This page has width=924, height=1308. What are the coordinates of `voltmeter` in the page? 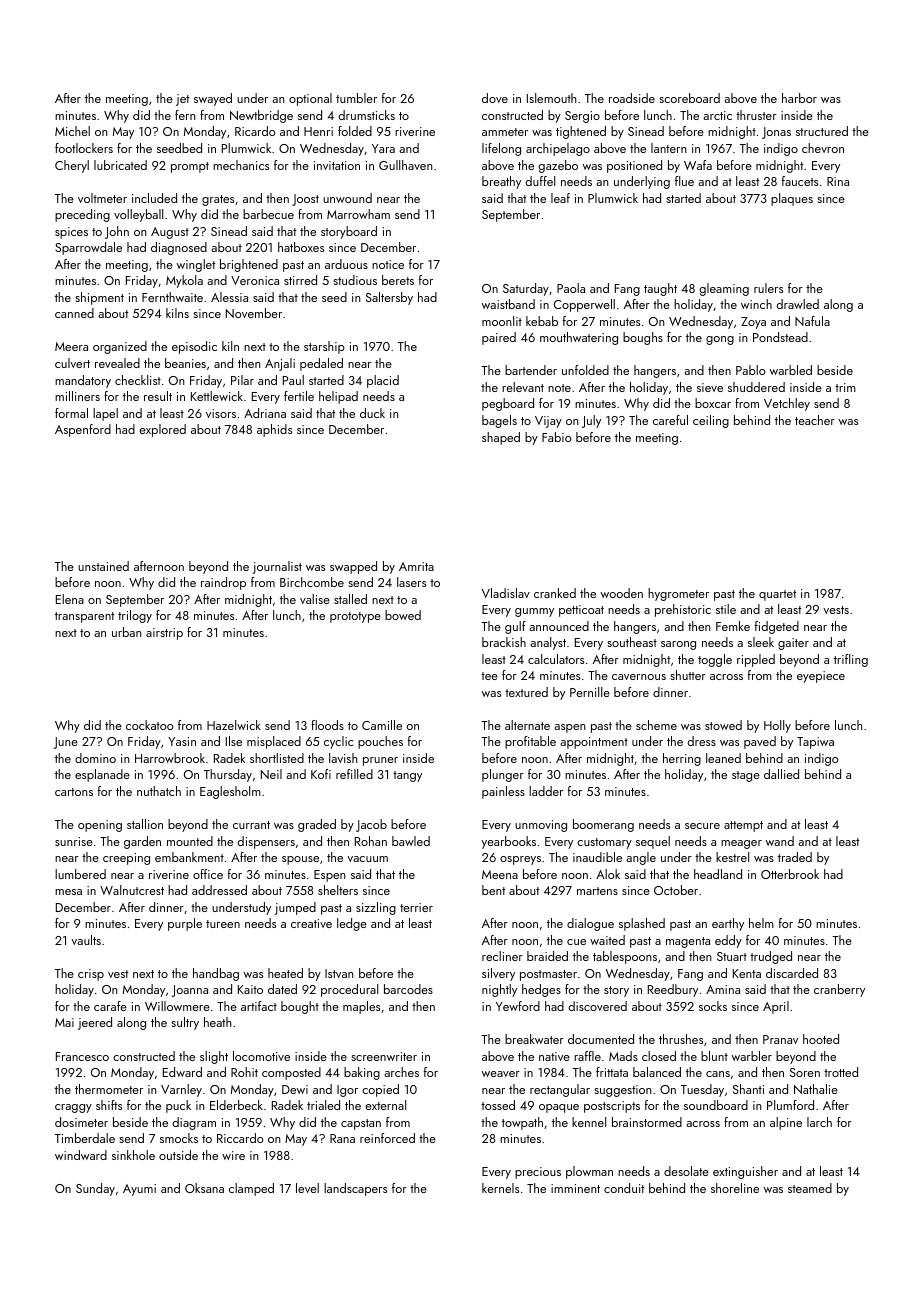 It's located at (102, 198).
